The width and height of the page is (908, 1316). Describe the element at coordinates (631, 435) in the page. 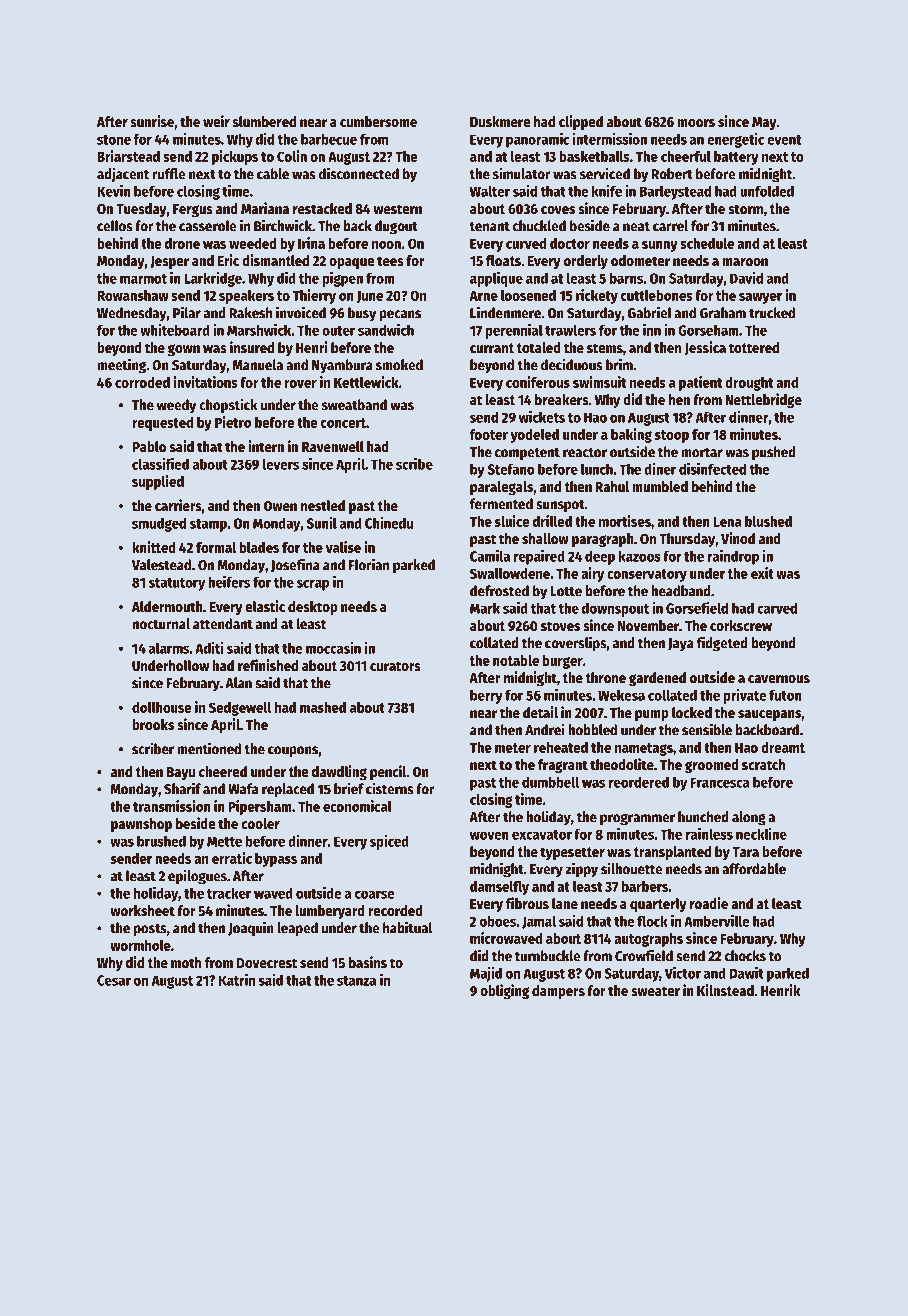

I see `baking` at that location.
